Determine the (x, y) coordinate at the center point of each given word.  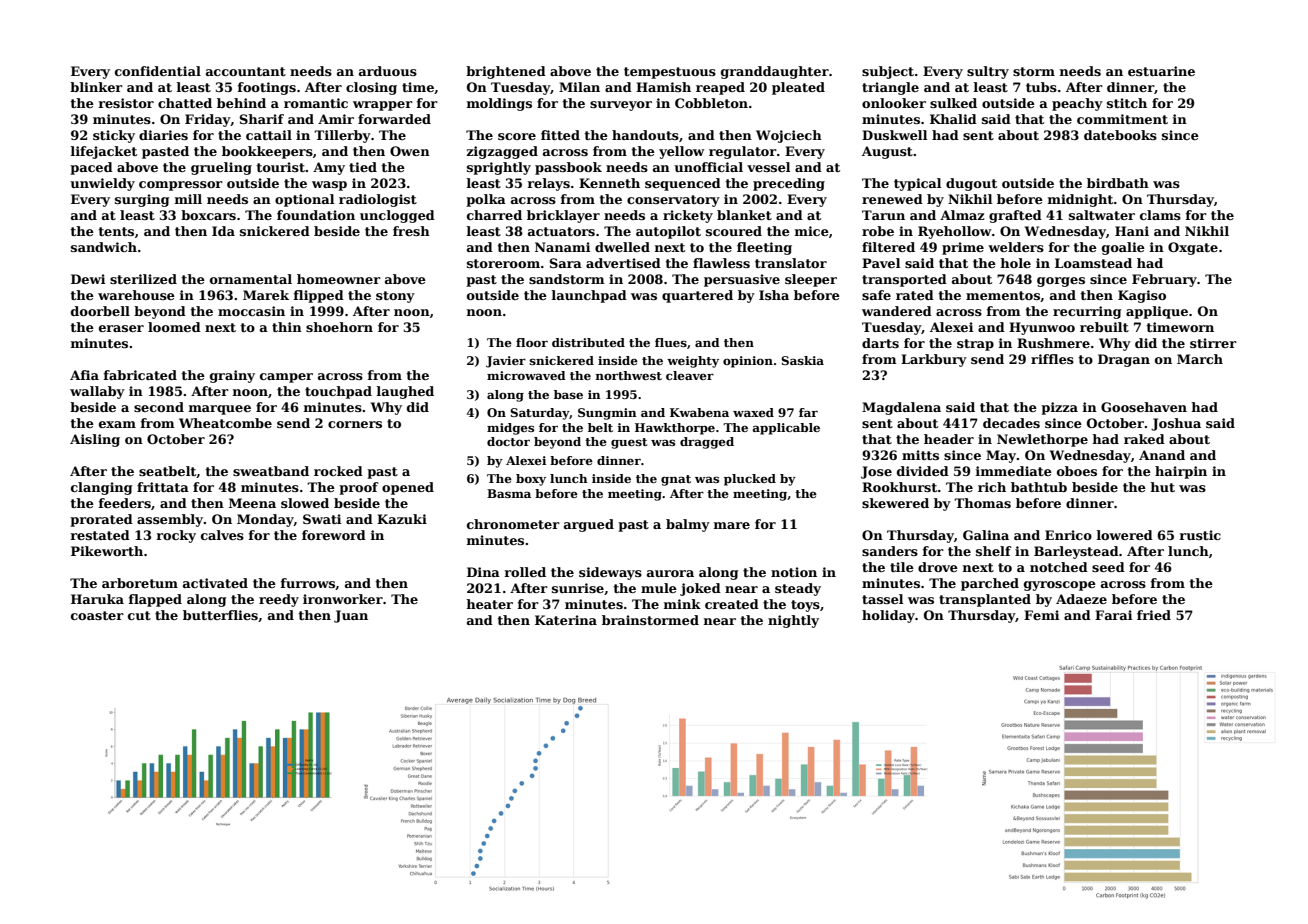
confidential (158, 71)
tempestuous (670, 73)
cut (139, 615)
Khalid (953, 119)
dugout (971, 184)
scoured (734, 231)
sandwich (104, 247)
